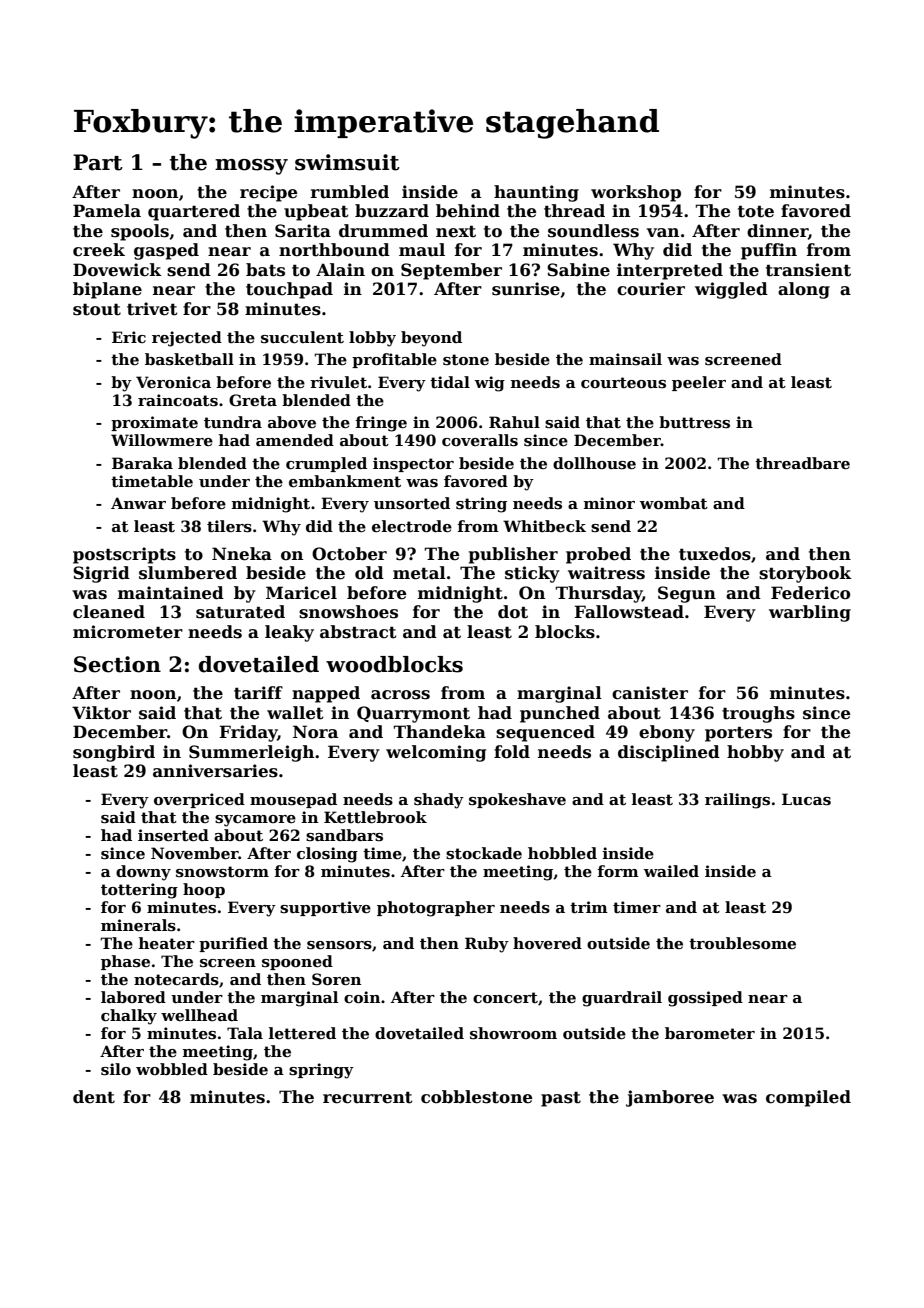 This document has width=924, height=1308. I want to click on wiggled, so click(731, 290).
